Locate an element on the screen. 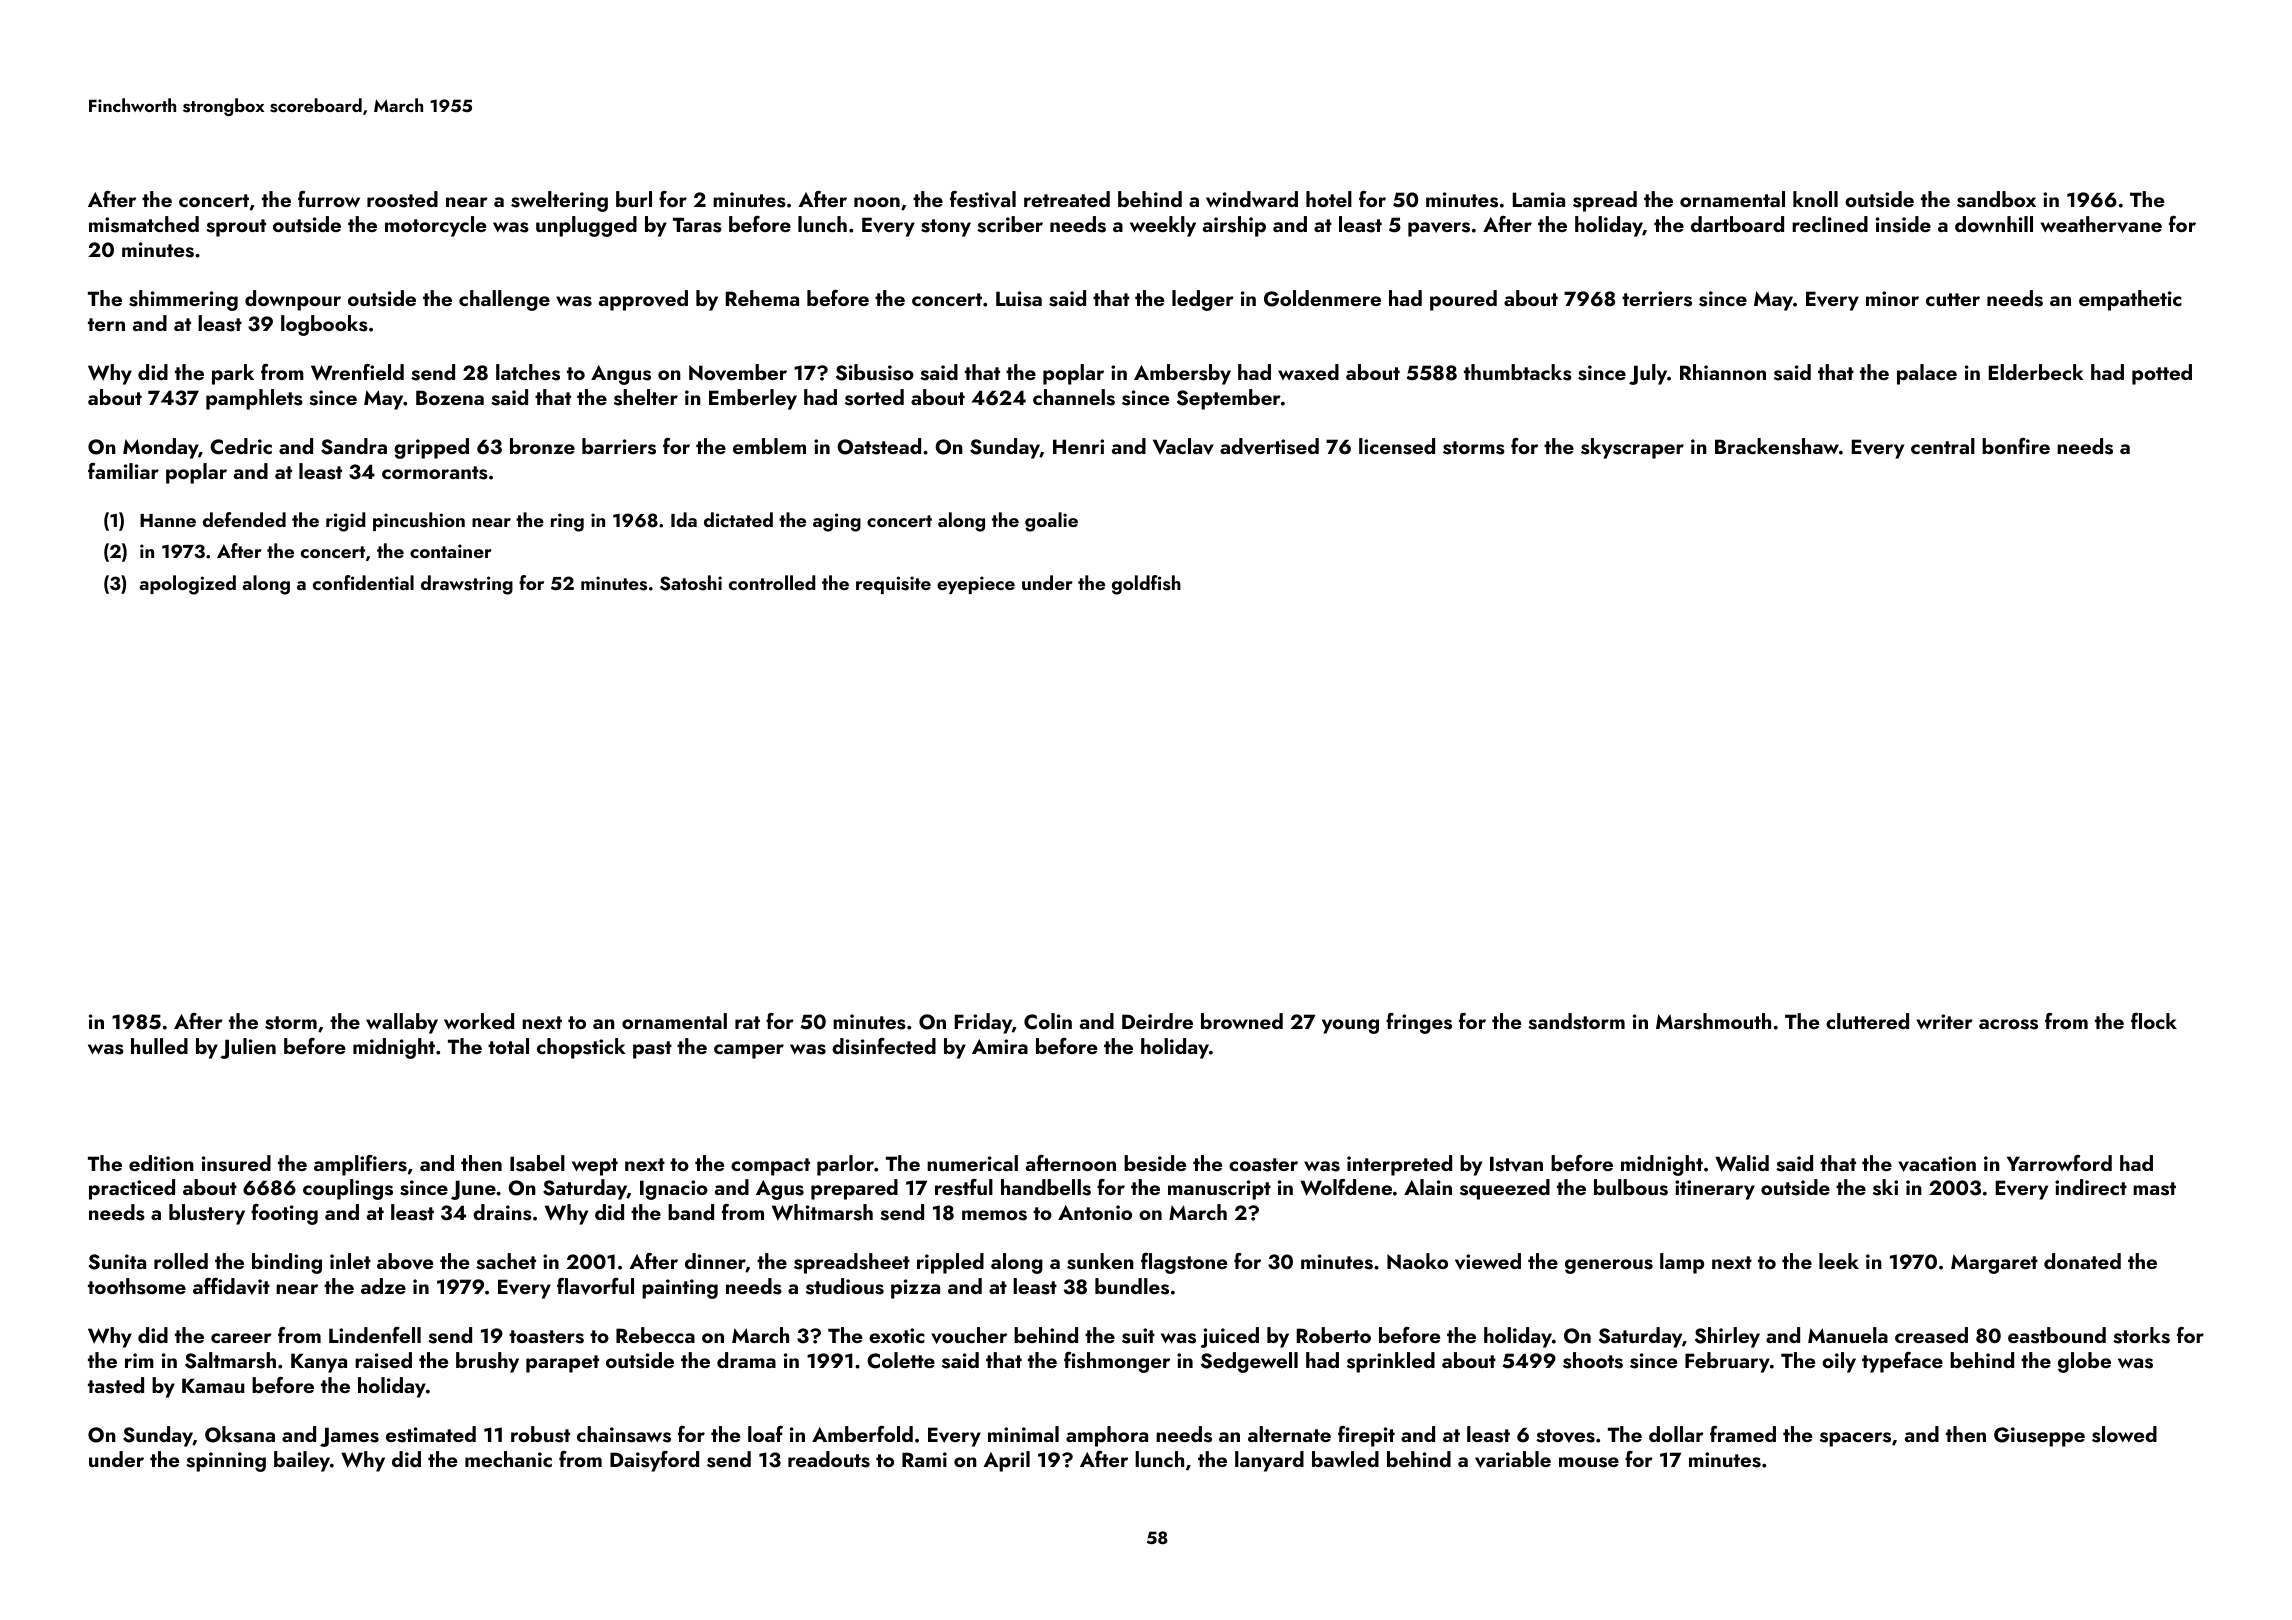 This screenshot has width=2292, height=1620. total is located at coordinates (508, 1046).
